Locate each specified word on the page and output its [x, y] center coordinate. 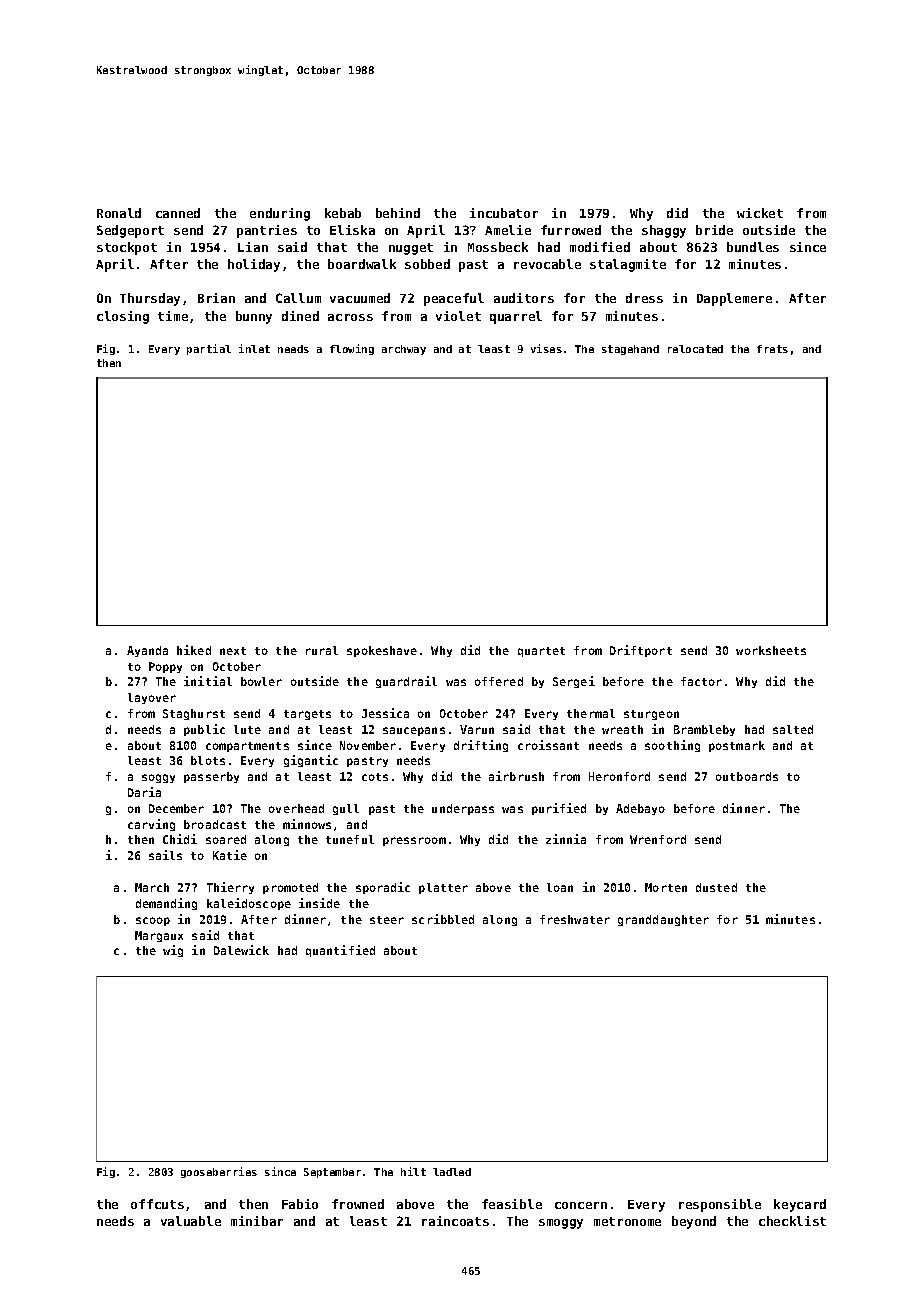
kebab [343, 213]
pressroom [414, 841]
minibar [257, 1221]
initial [208, 681]
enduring [280, 214]
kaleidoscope [249, 904]
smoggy [561, 1224]
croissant [548, 745]
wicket [760, 213]
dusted [716, 887]
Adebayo [640, 809]
